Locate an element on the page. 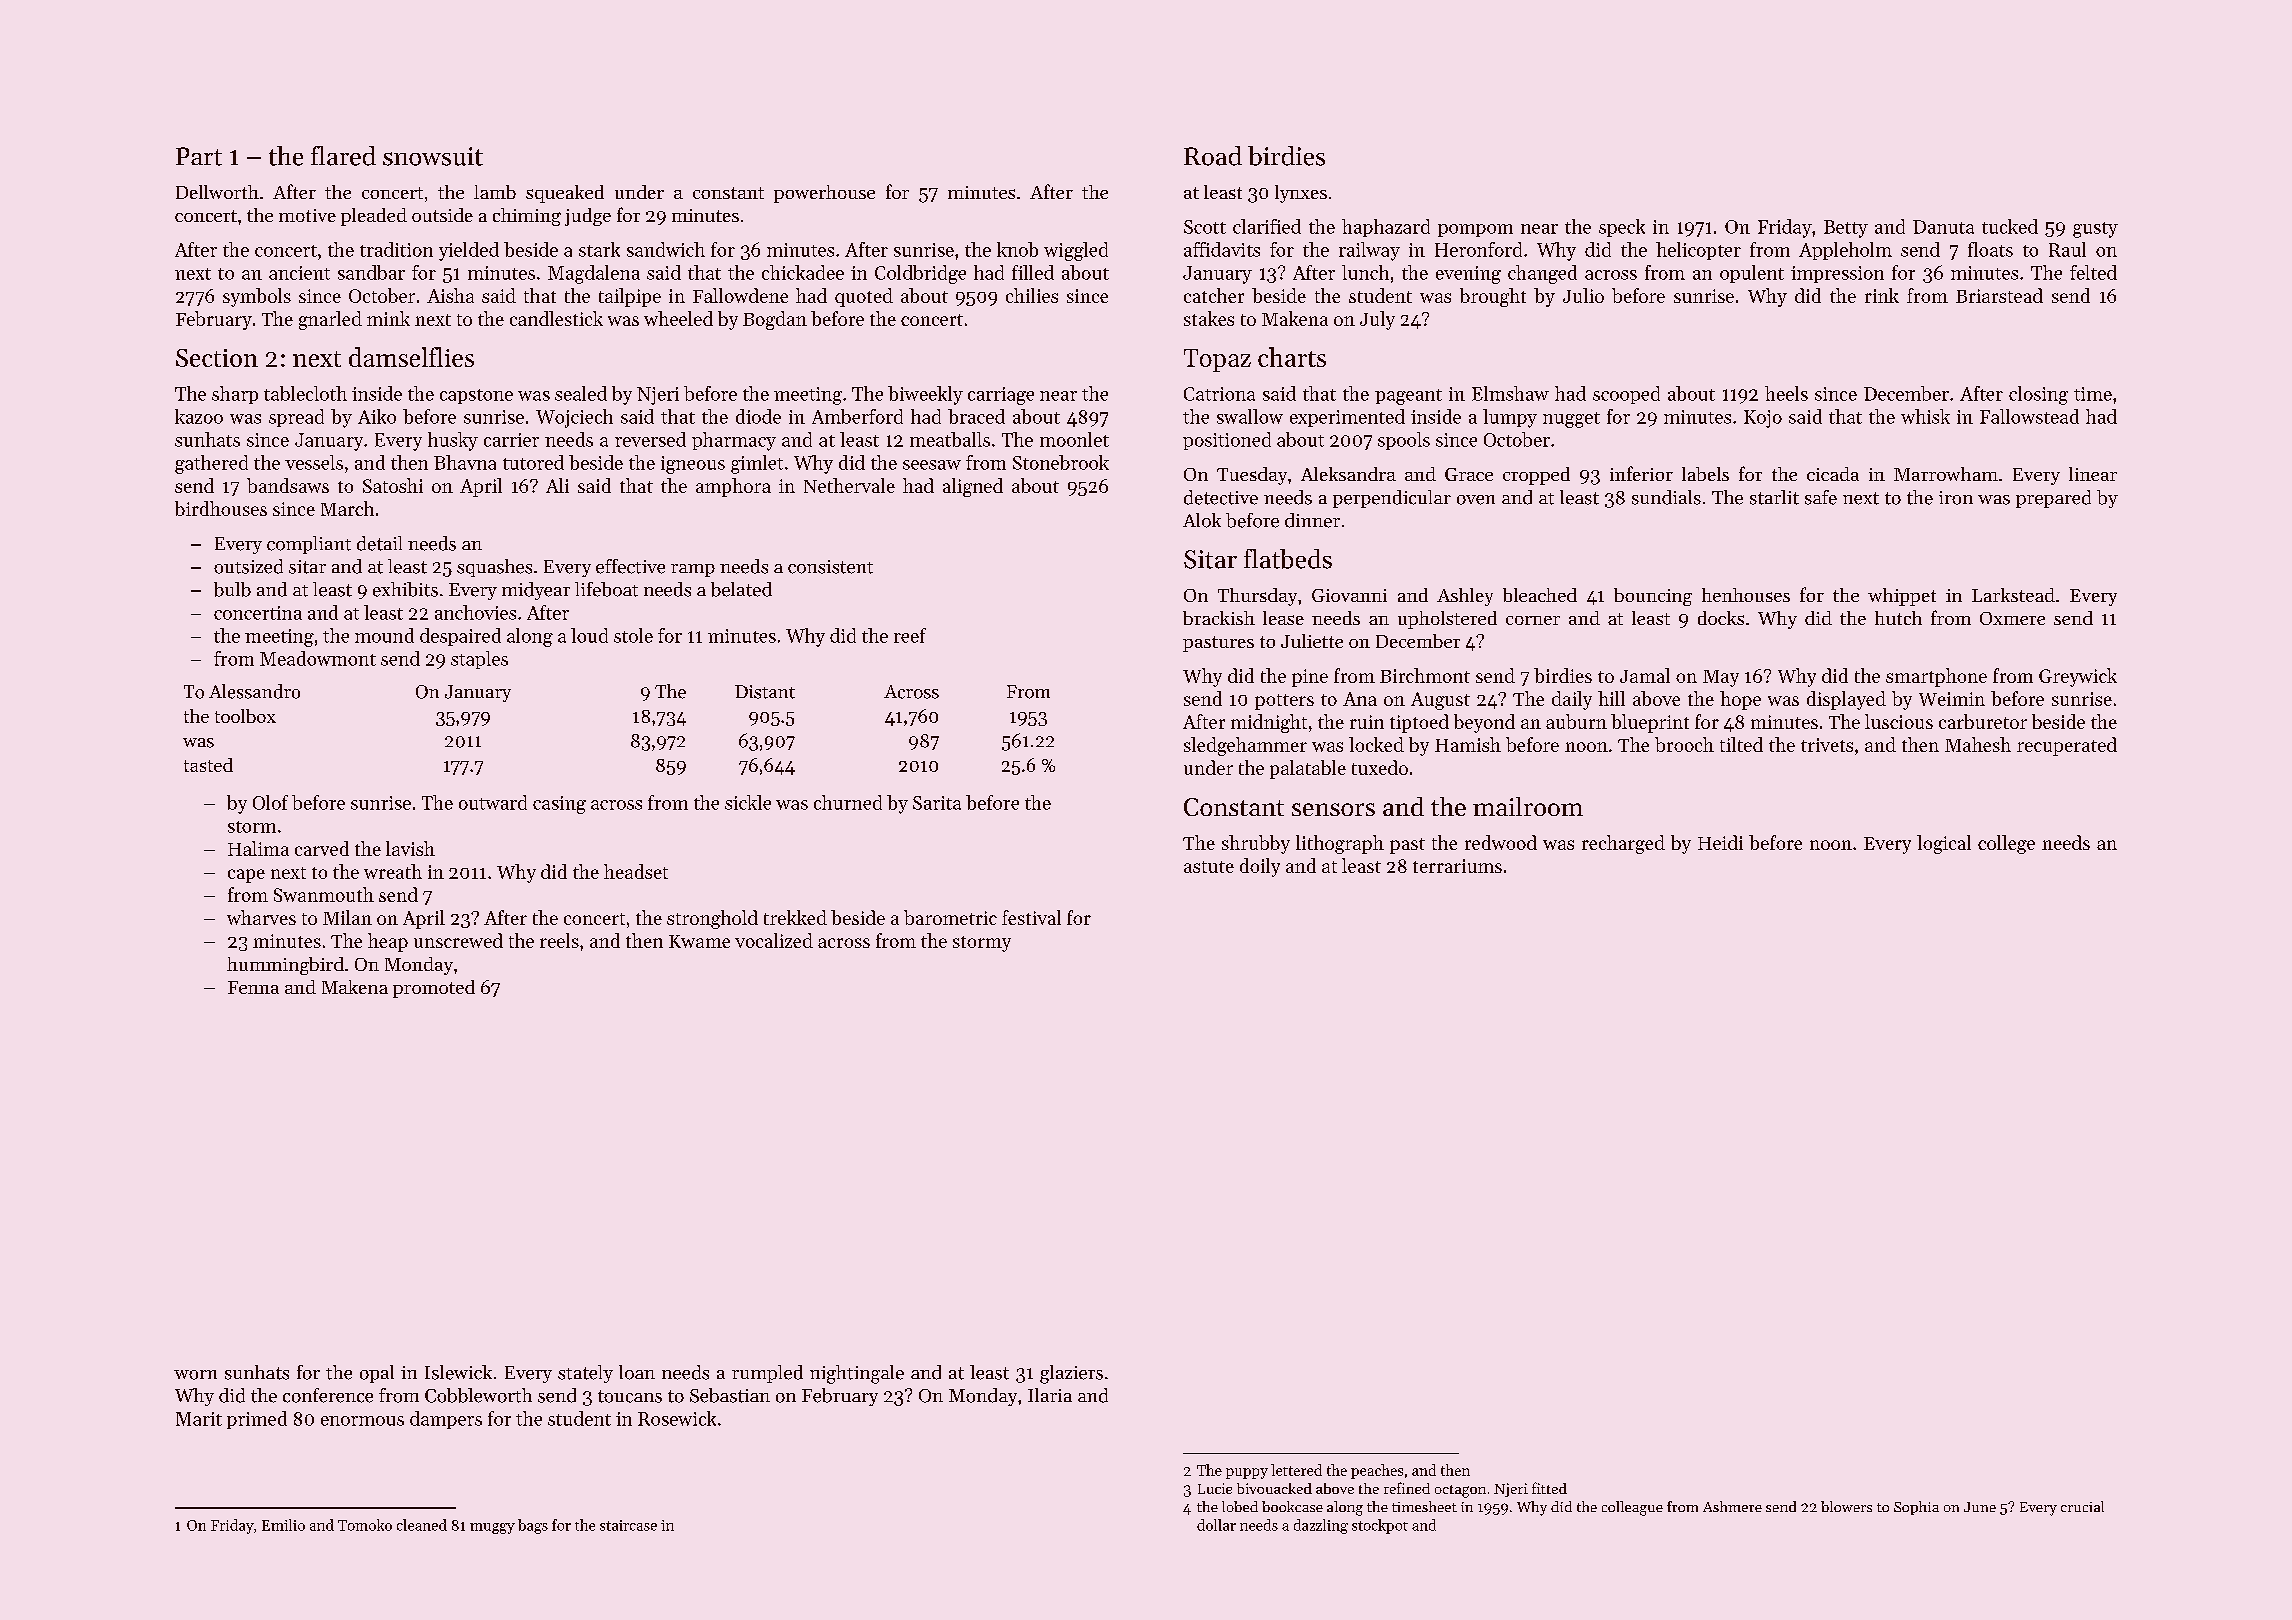  Lucie is located at coordinates (1215, 1488).
